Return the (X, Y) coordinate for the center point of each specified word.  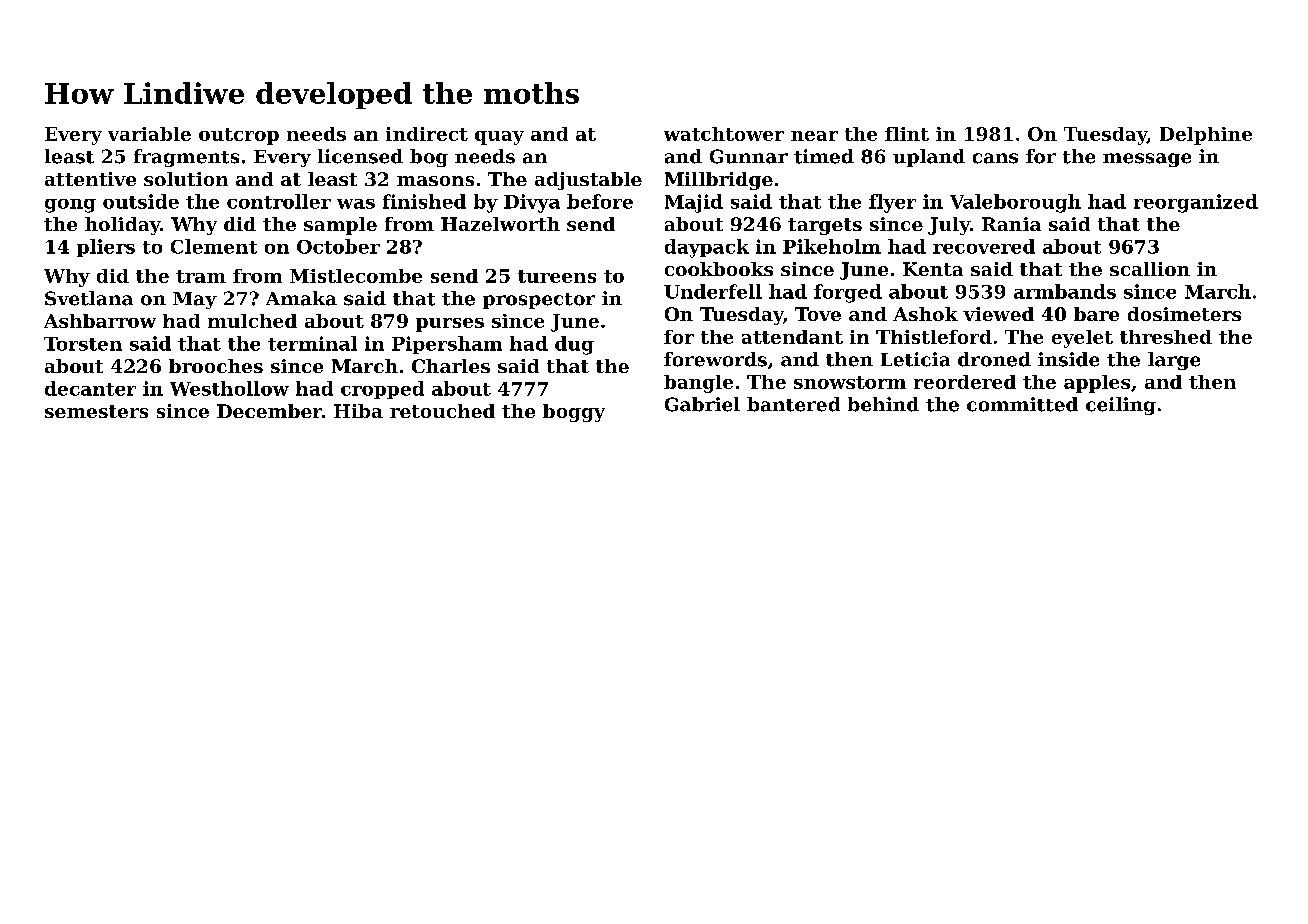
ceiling (1121, 406)
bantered (793, 404)
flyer (892, 203)
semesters (96, 411)
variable (149, 134)
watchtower (724, 134)
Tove (818, 314)
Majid (694, 203)
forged (848, 293)
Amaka (301, 298)
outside (141, 201)
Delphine (1206, 136)
